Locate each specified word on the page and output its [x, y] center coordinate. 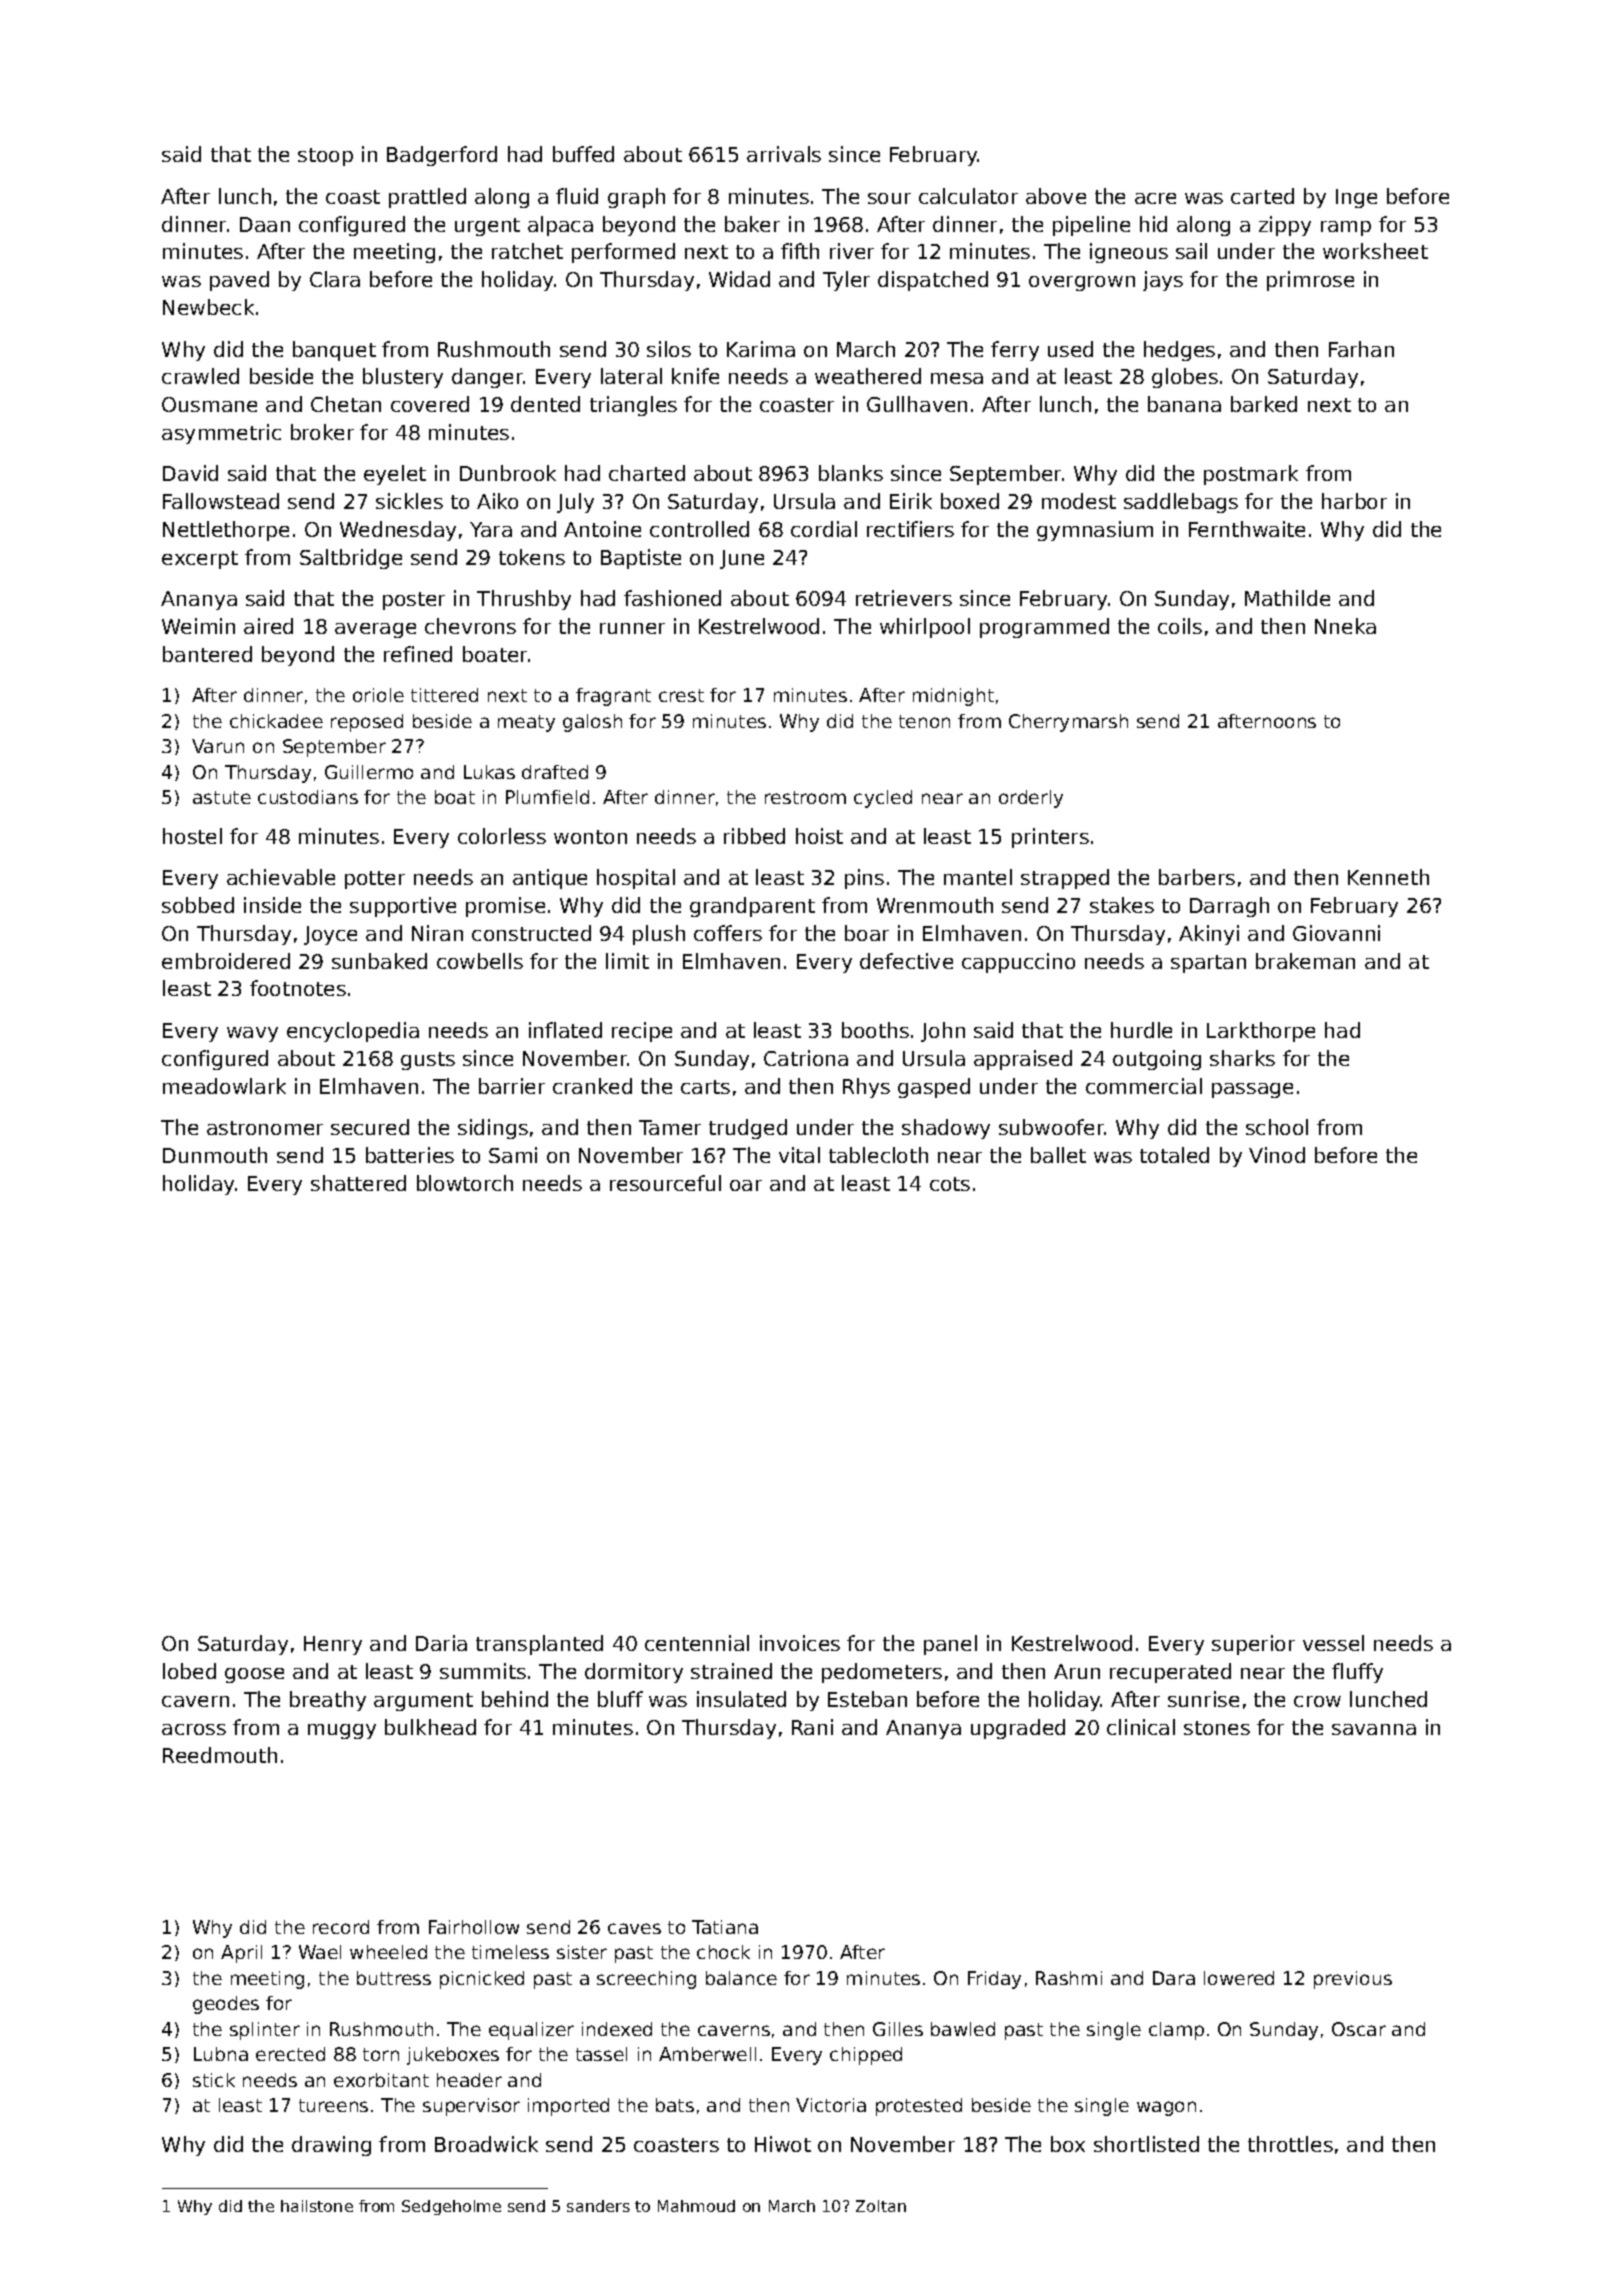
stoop [325, 157]
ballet [1058, 1155]
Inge [1356, 198]
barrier [512, 1086]
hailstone [317, 2206]
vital [799, 1155]
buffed [583, 154]
